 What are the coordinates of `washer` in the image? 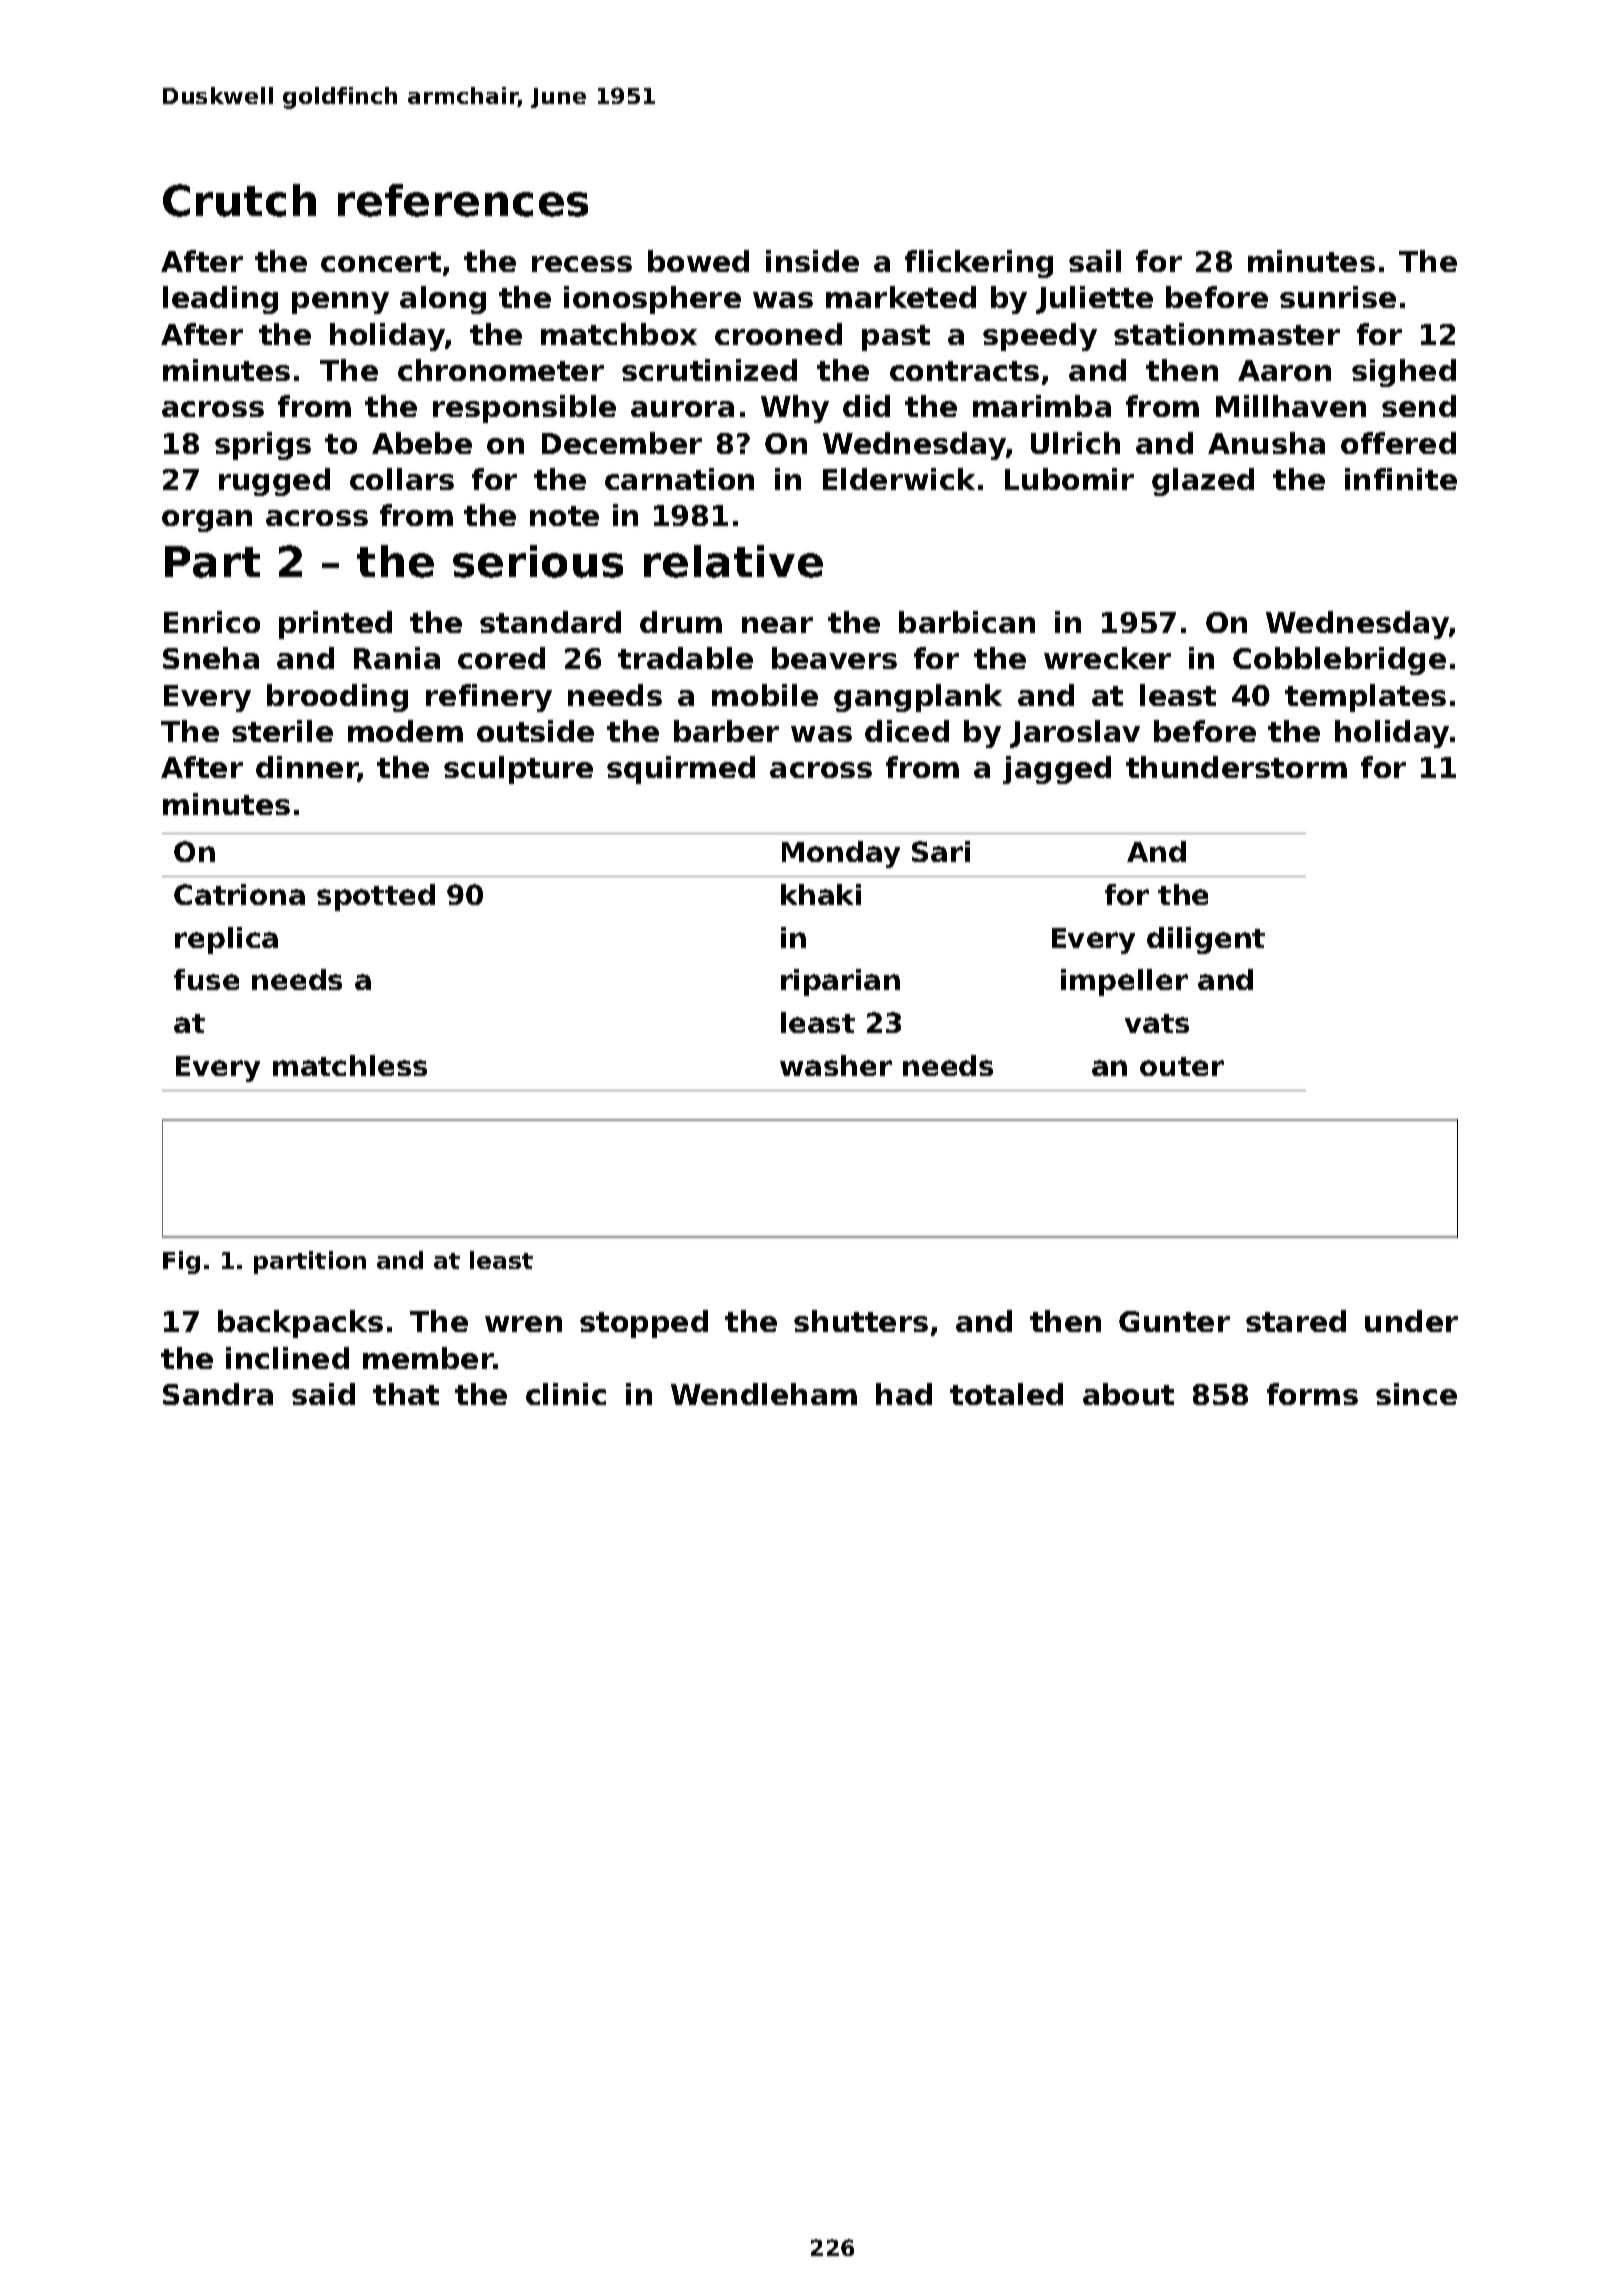 It's located at (836, 1065).
